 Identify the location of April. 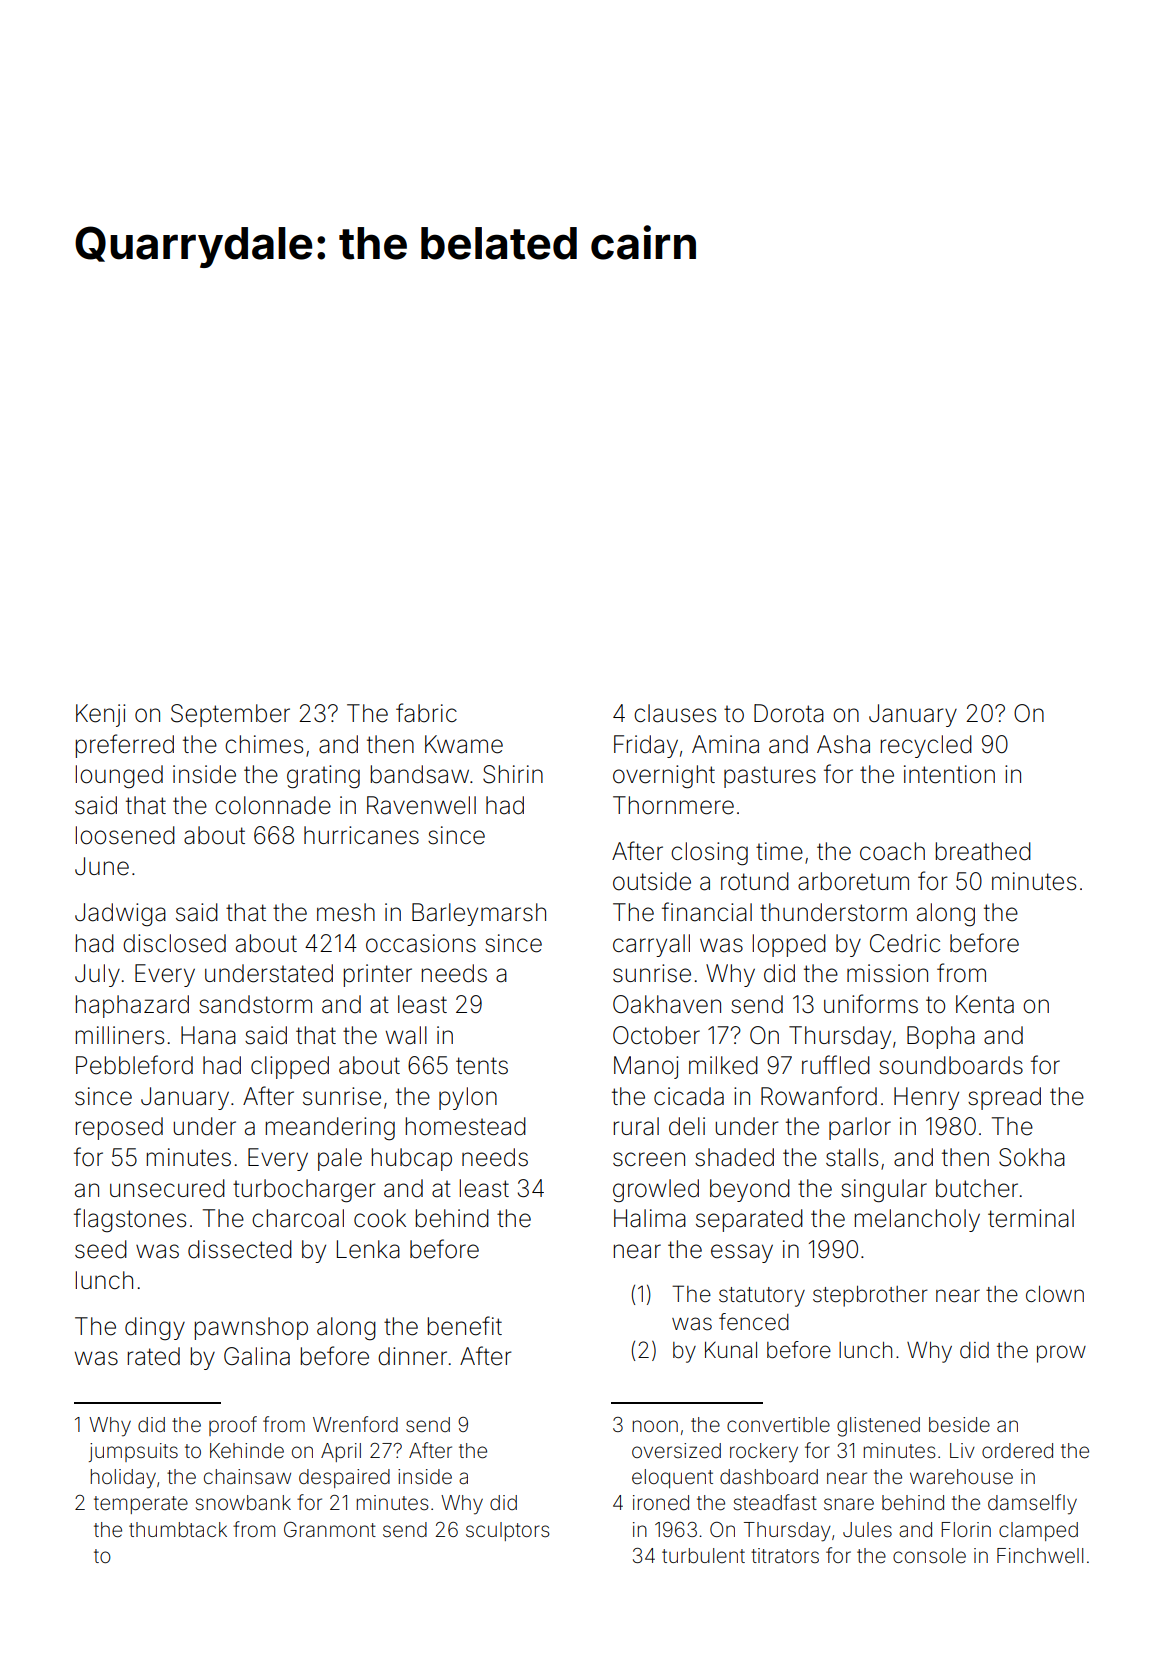
(341, 1452).
